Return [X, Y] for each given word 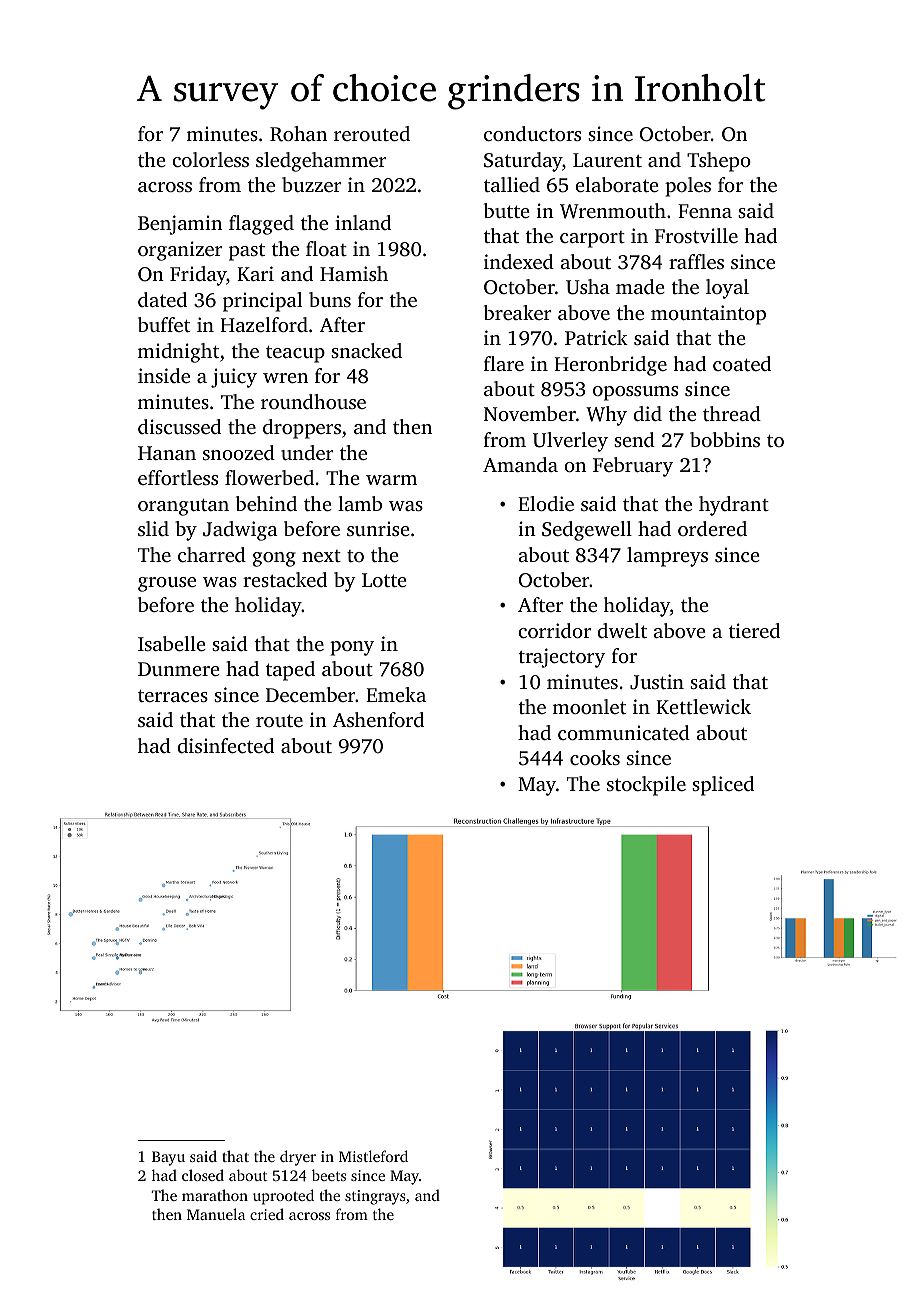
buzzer [312, 184]
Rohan [298, 134]
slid [153, 528]
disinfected [225, 745]
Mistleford [373, 1156]
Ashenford [378, 719]
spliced [723, 786]
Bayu [168, 1158]
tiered [754, 630]
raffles [696, 261]
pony [352, 648]
